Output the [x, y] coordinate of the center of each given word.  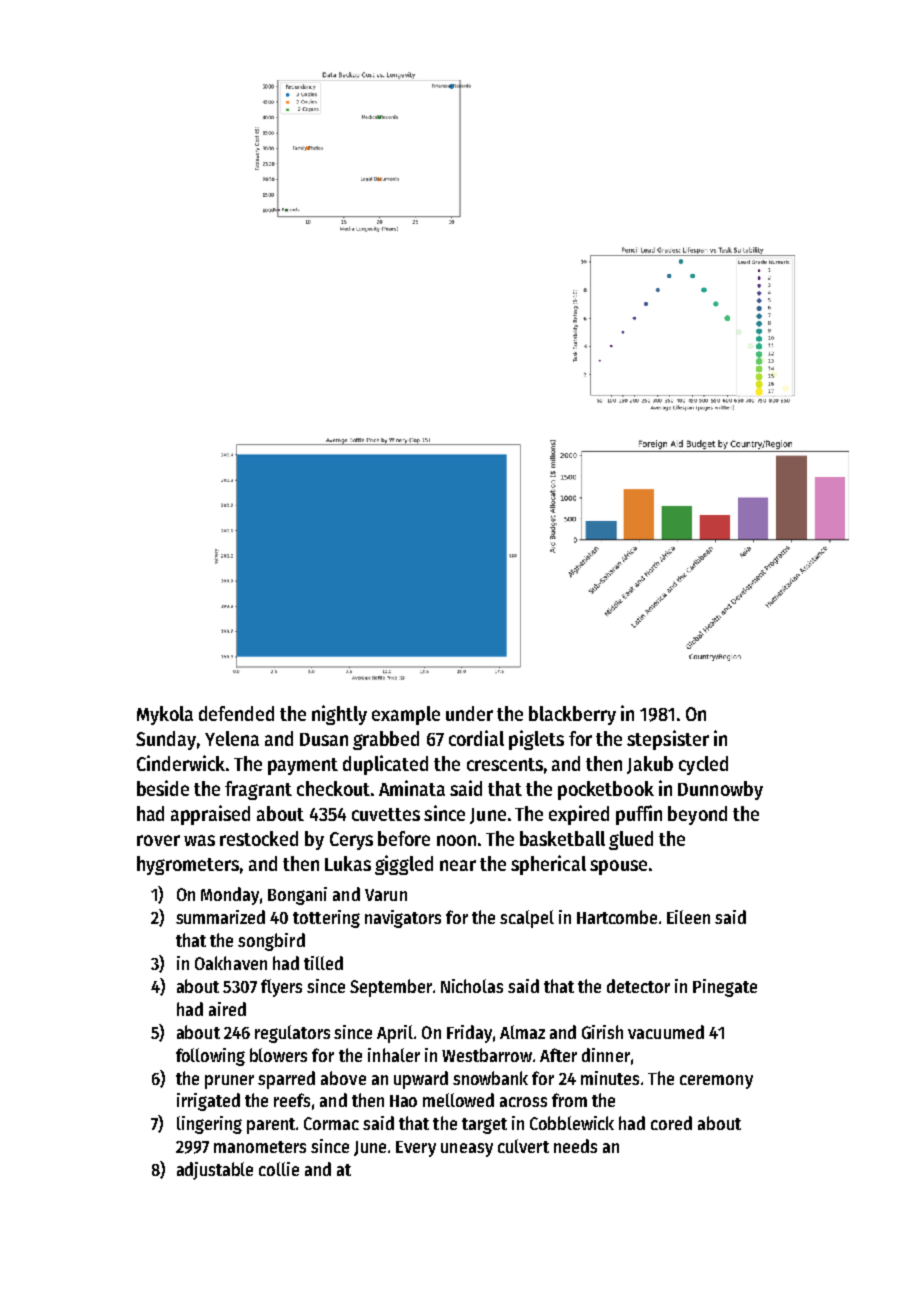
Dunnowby [720, 790]
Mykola [165, 715]
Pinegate [725, 988]
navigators [403, 919]
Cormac [331, 1123]
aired [227, 1009]
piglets [536, 740]
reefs [292, 1100]
